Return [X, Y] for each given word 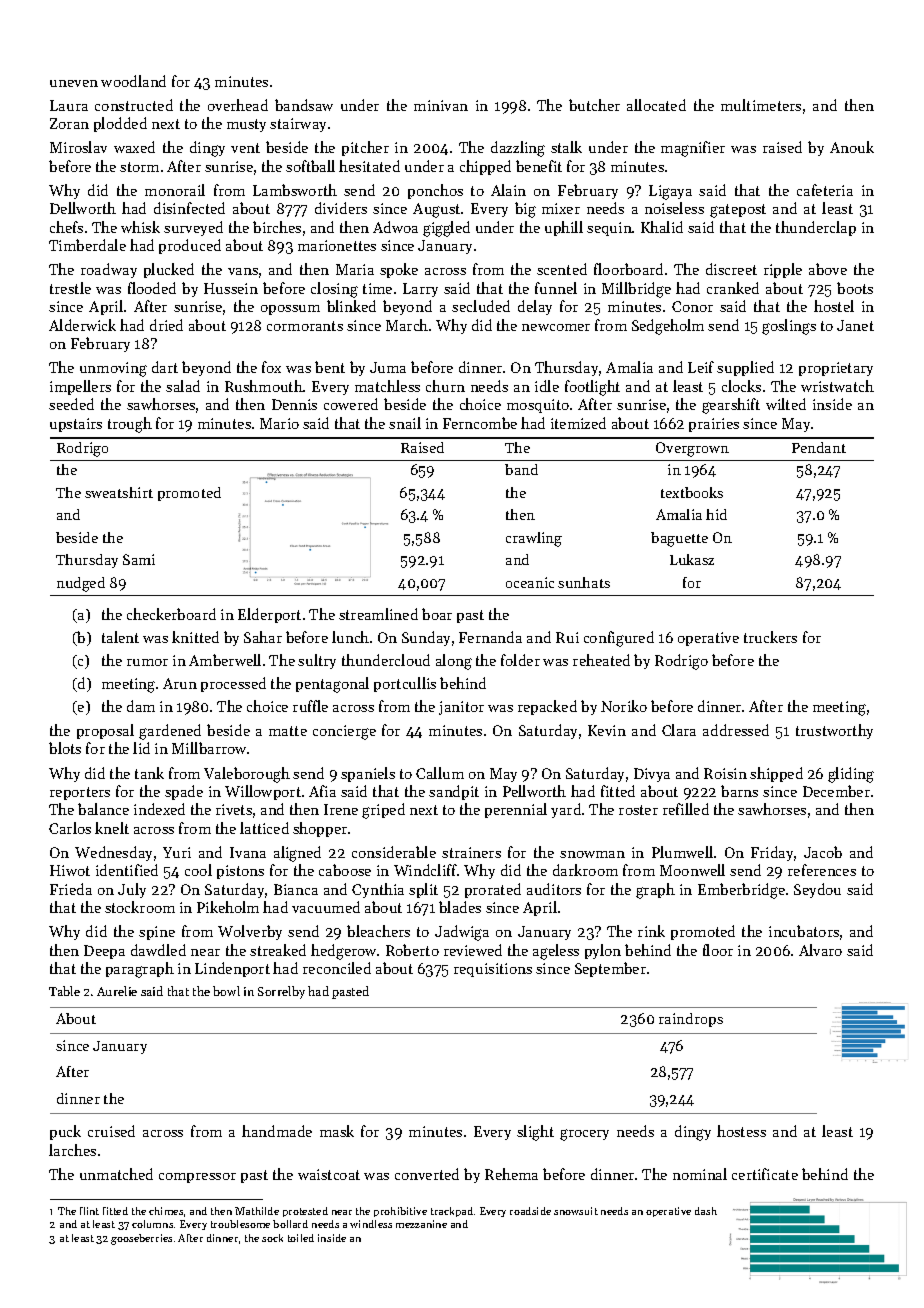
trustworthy [834, 731]
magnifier [693, 149]
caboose [345, 870]
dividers [341, 208]
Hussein [231, 288]
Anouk [852, 147]
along [454, 662]
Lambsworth [295, 190]
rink [651, 931]
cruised [111, 1131]
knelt [112, 828]
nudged [81, 584]
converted [427, 1174]
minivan [441, 105]
